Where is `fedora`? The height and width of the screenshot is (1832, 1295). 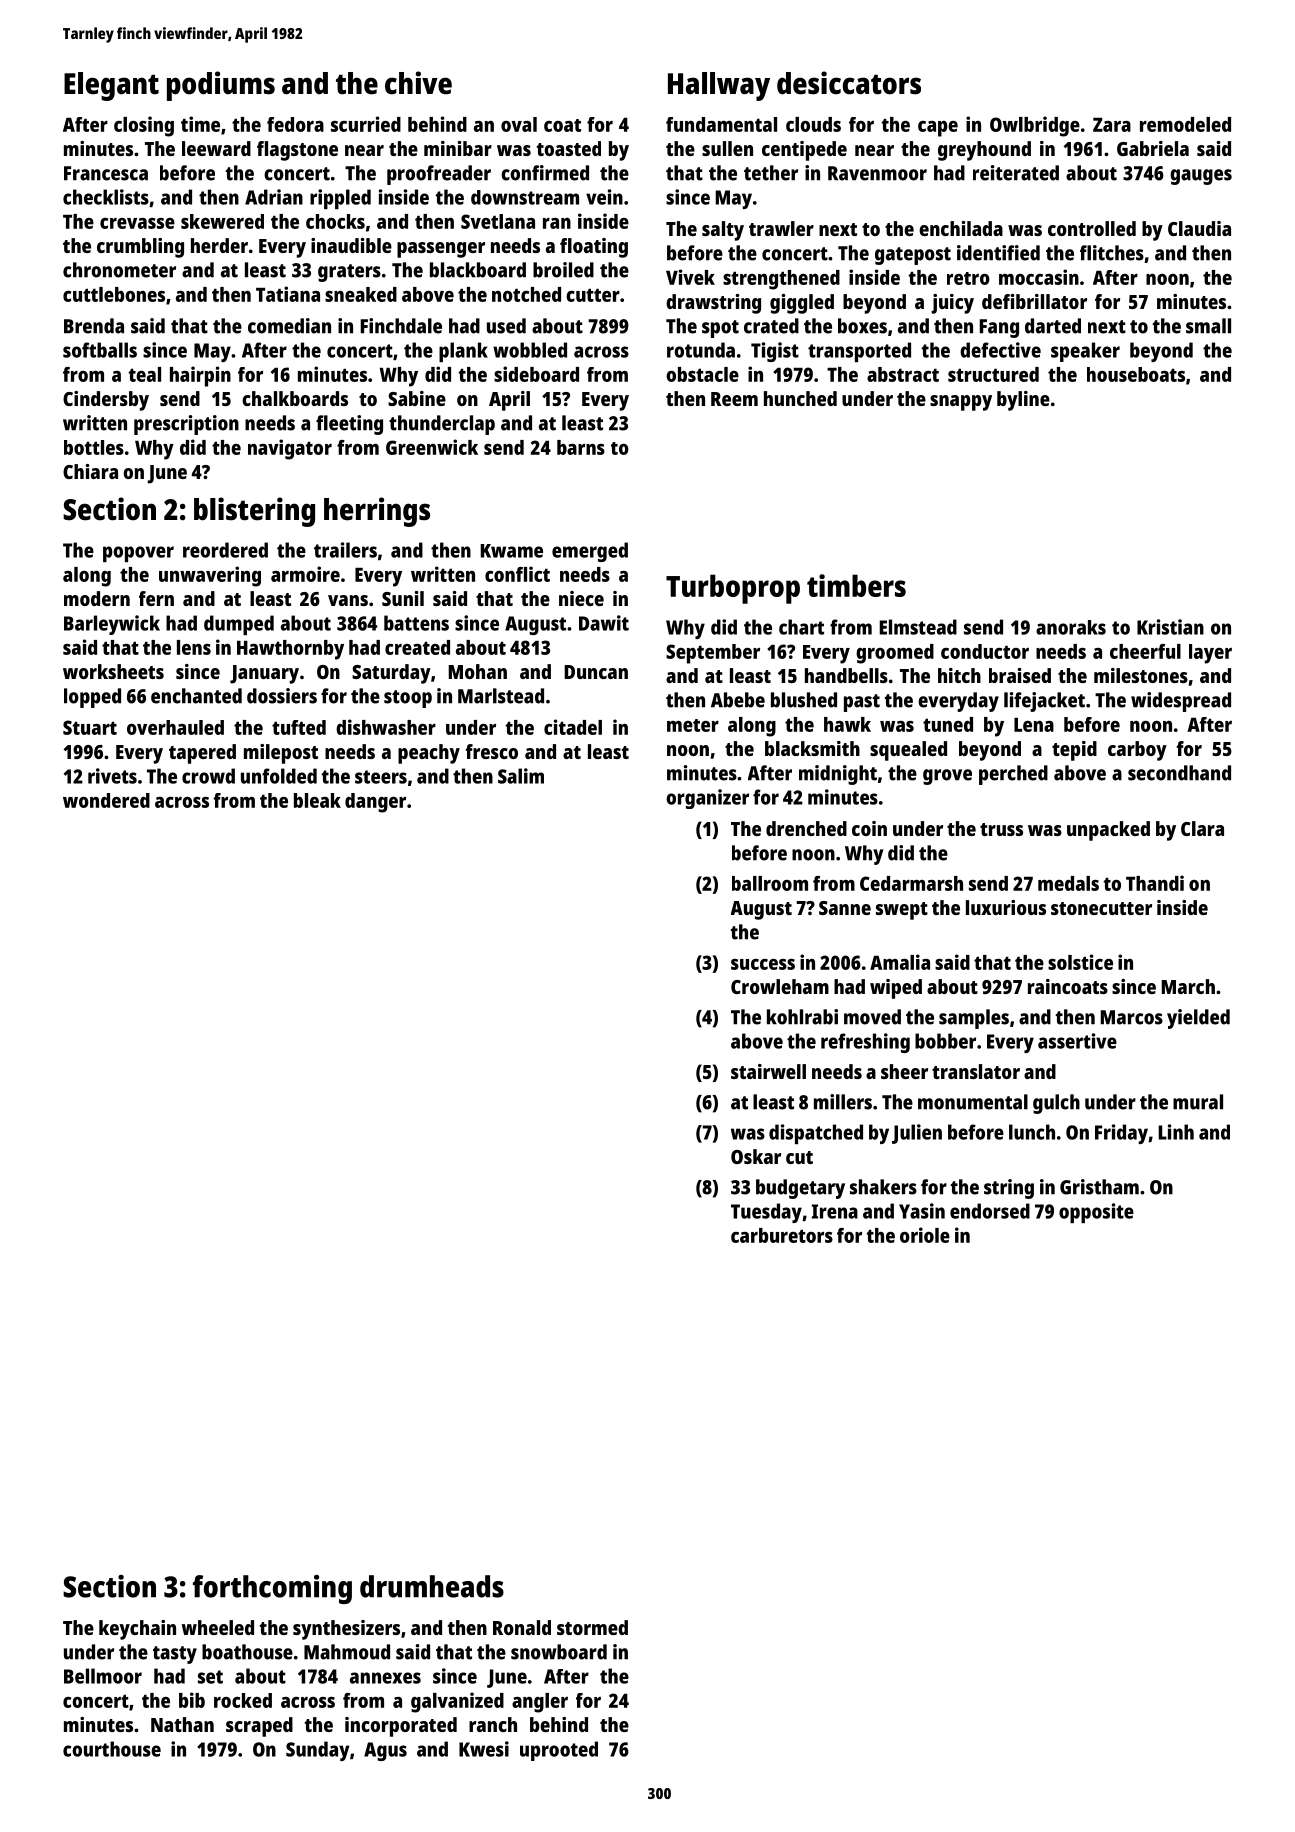
fedora is located at coordinates (295, 124).
